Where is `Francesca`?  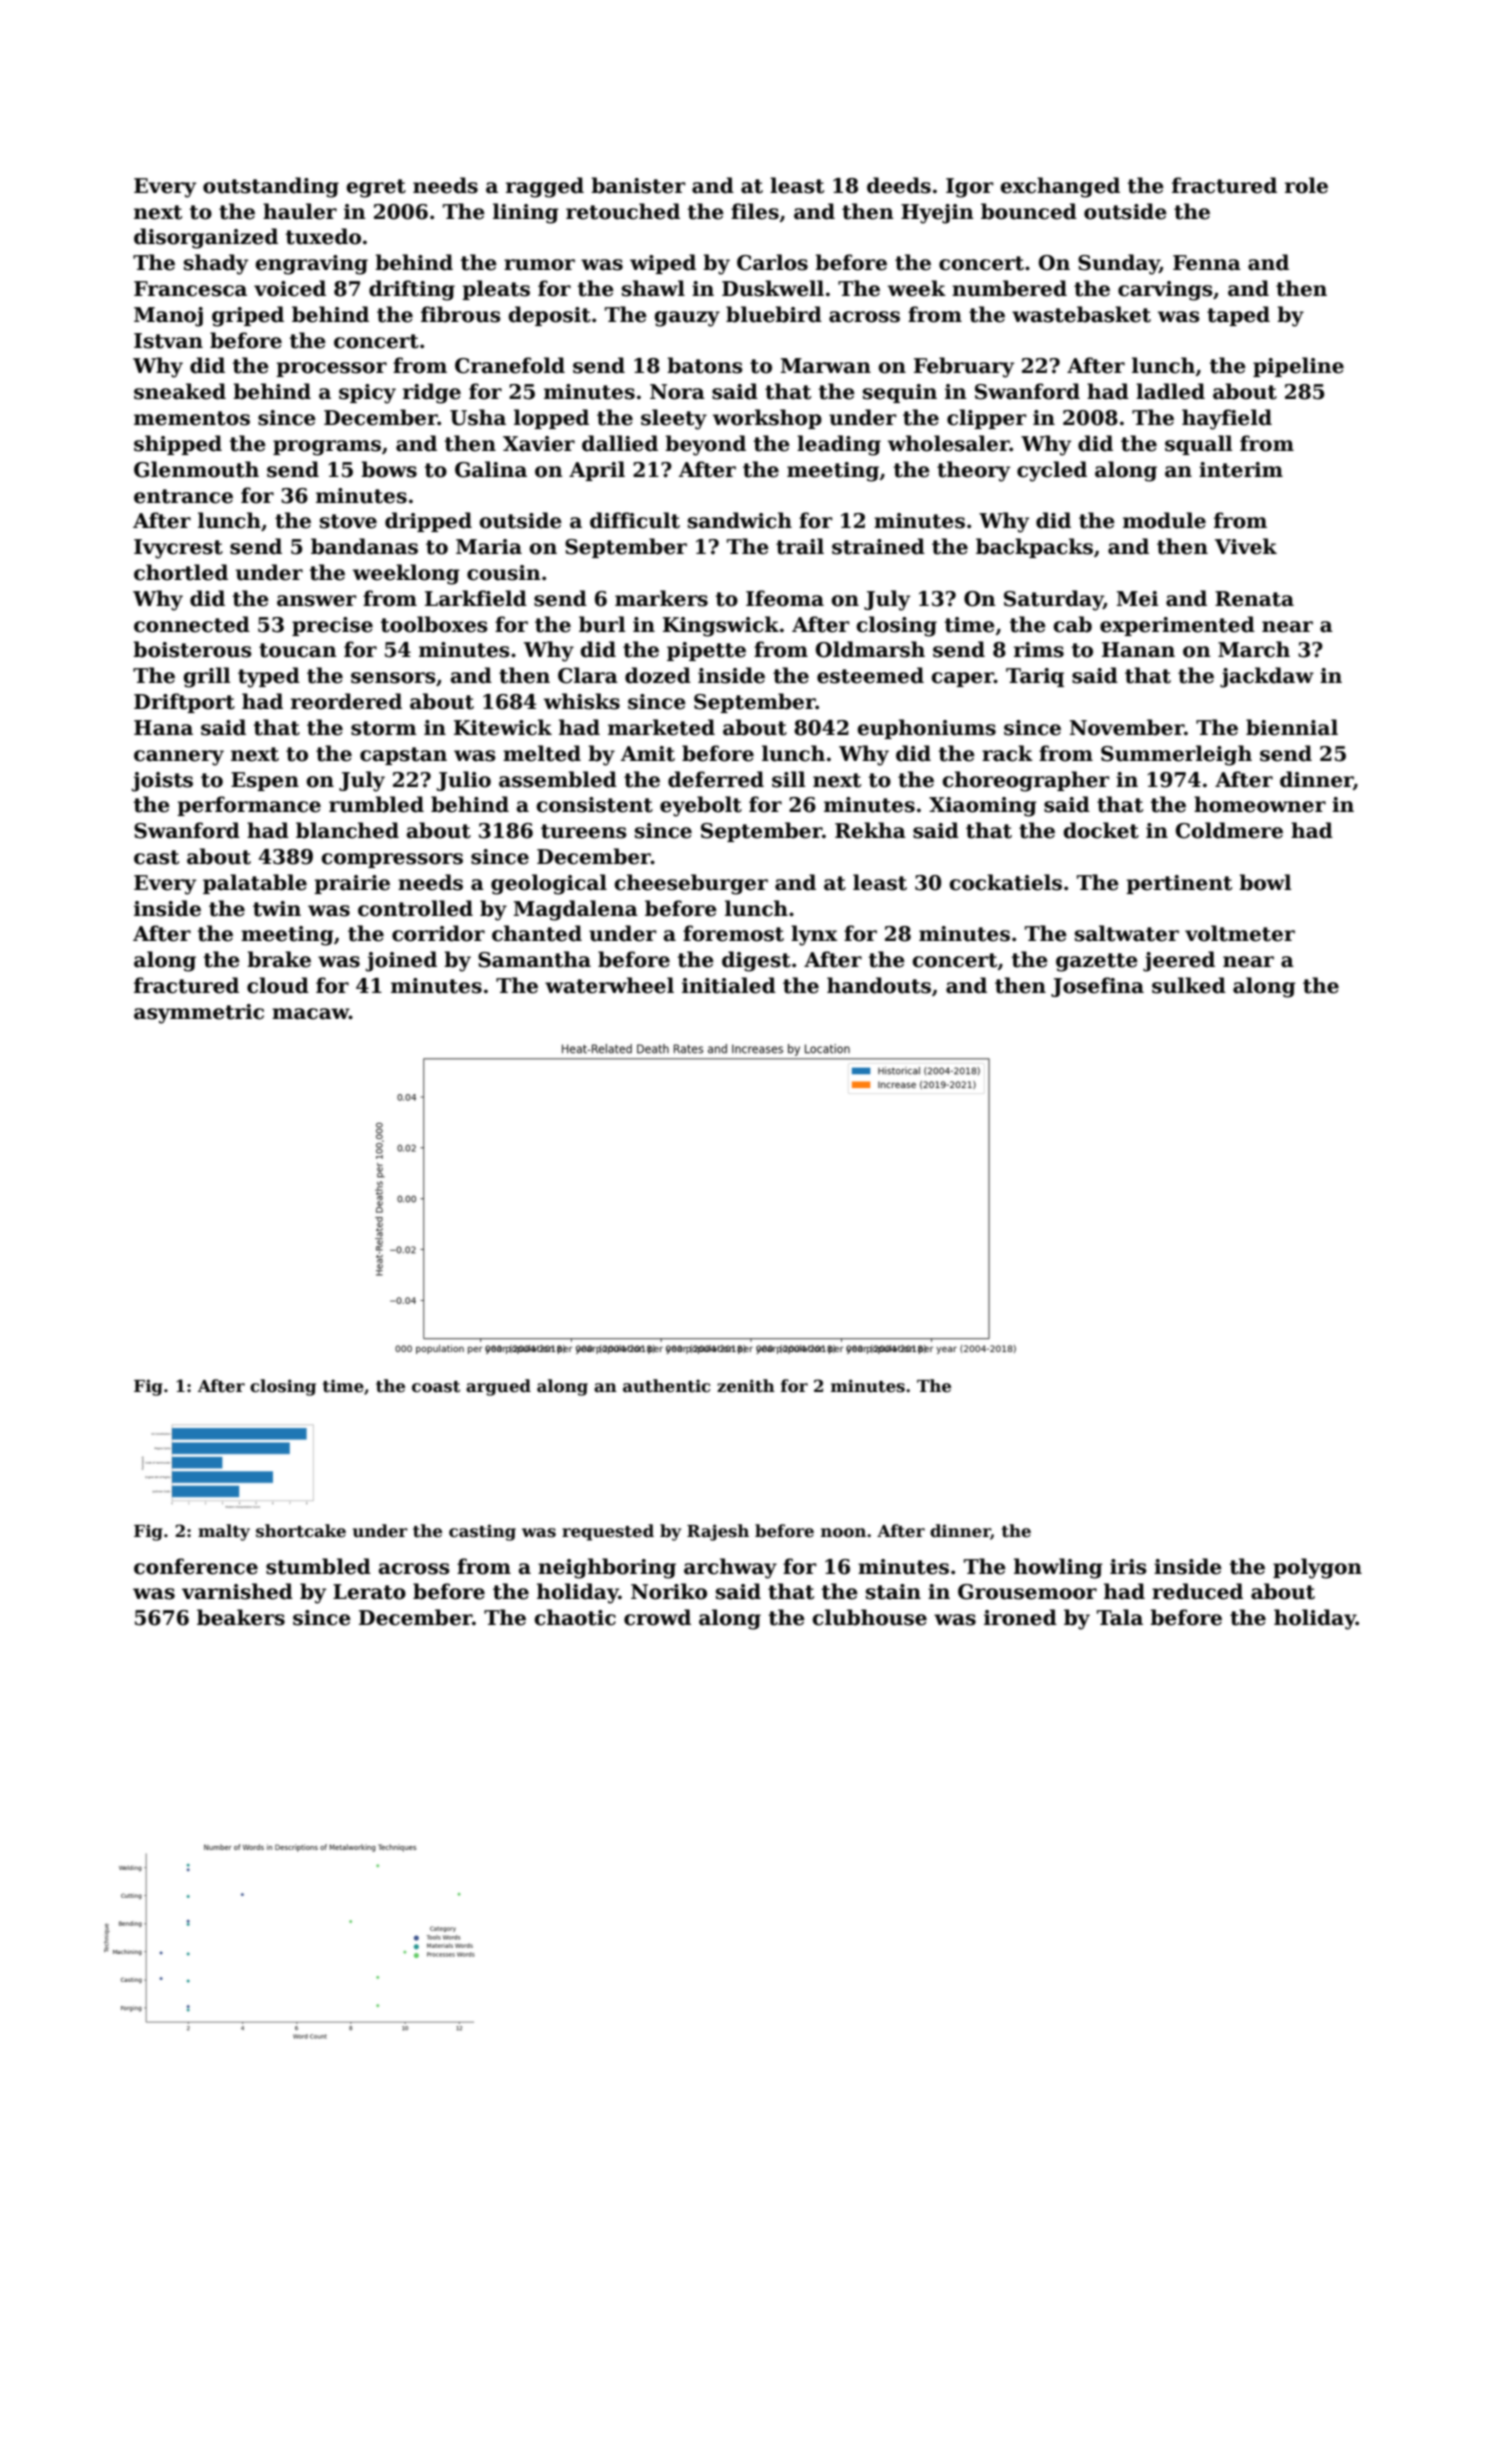 Francesca is located at coordinates (190, 289).
